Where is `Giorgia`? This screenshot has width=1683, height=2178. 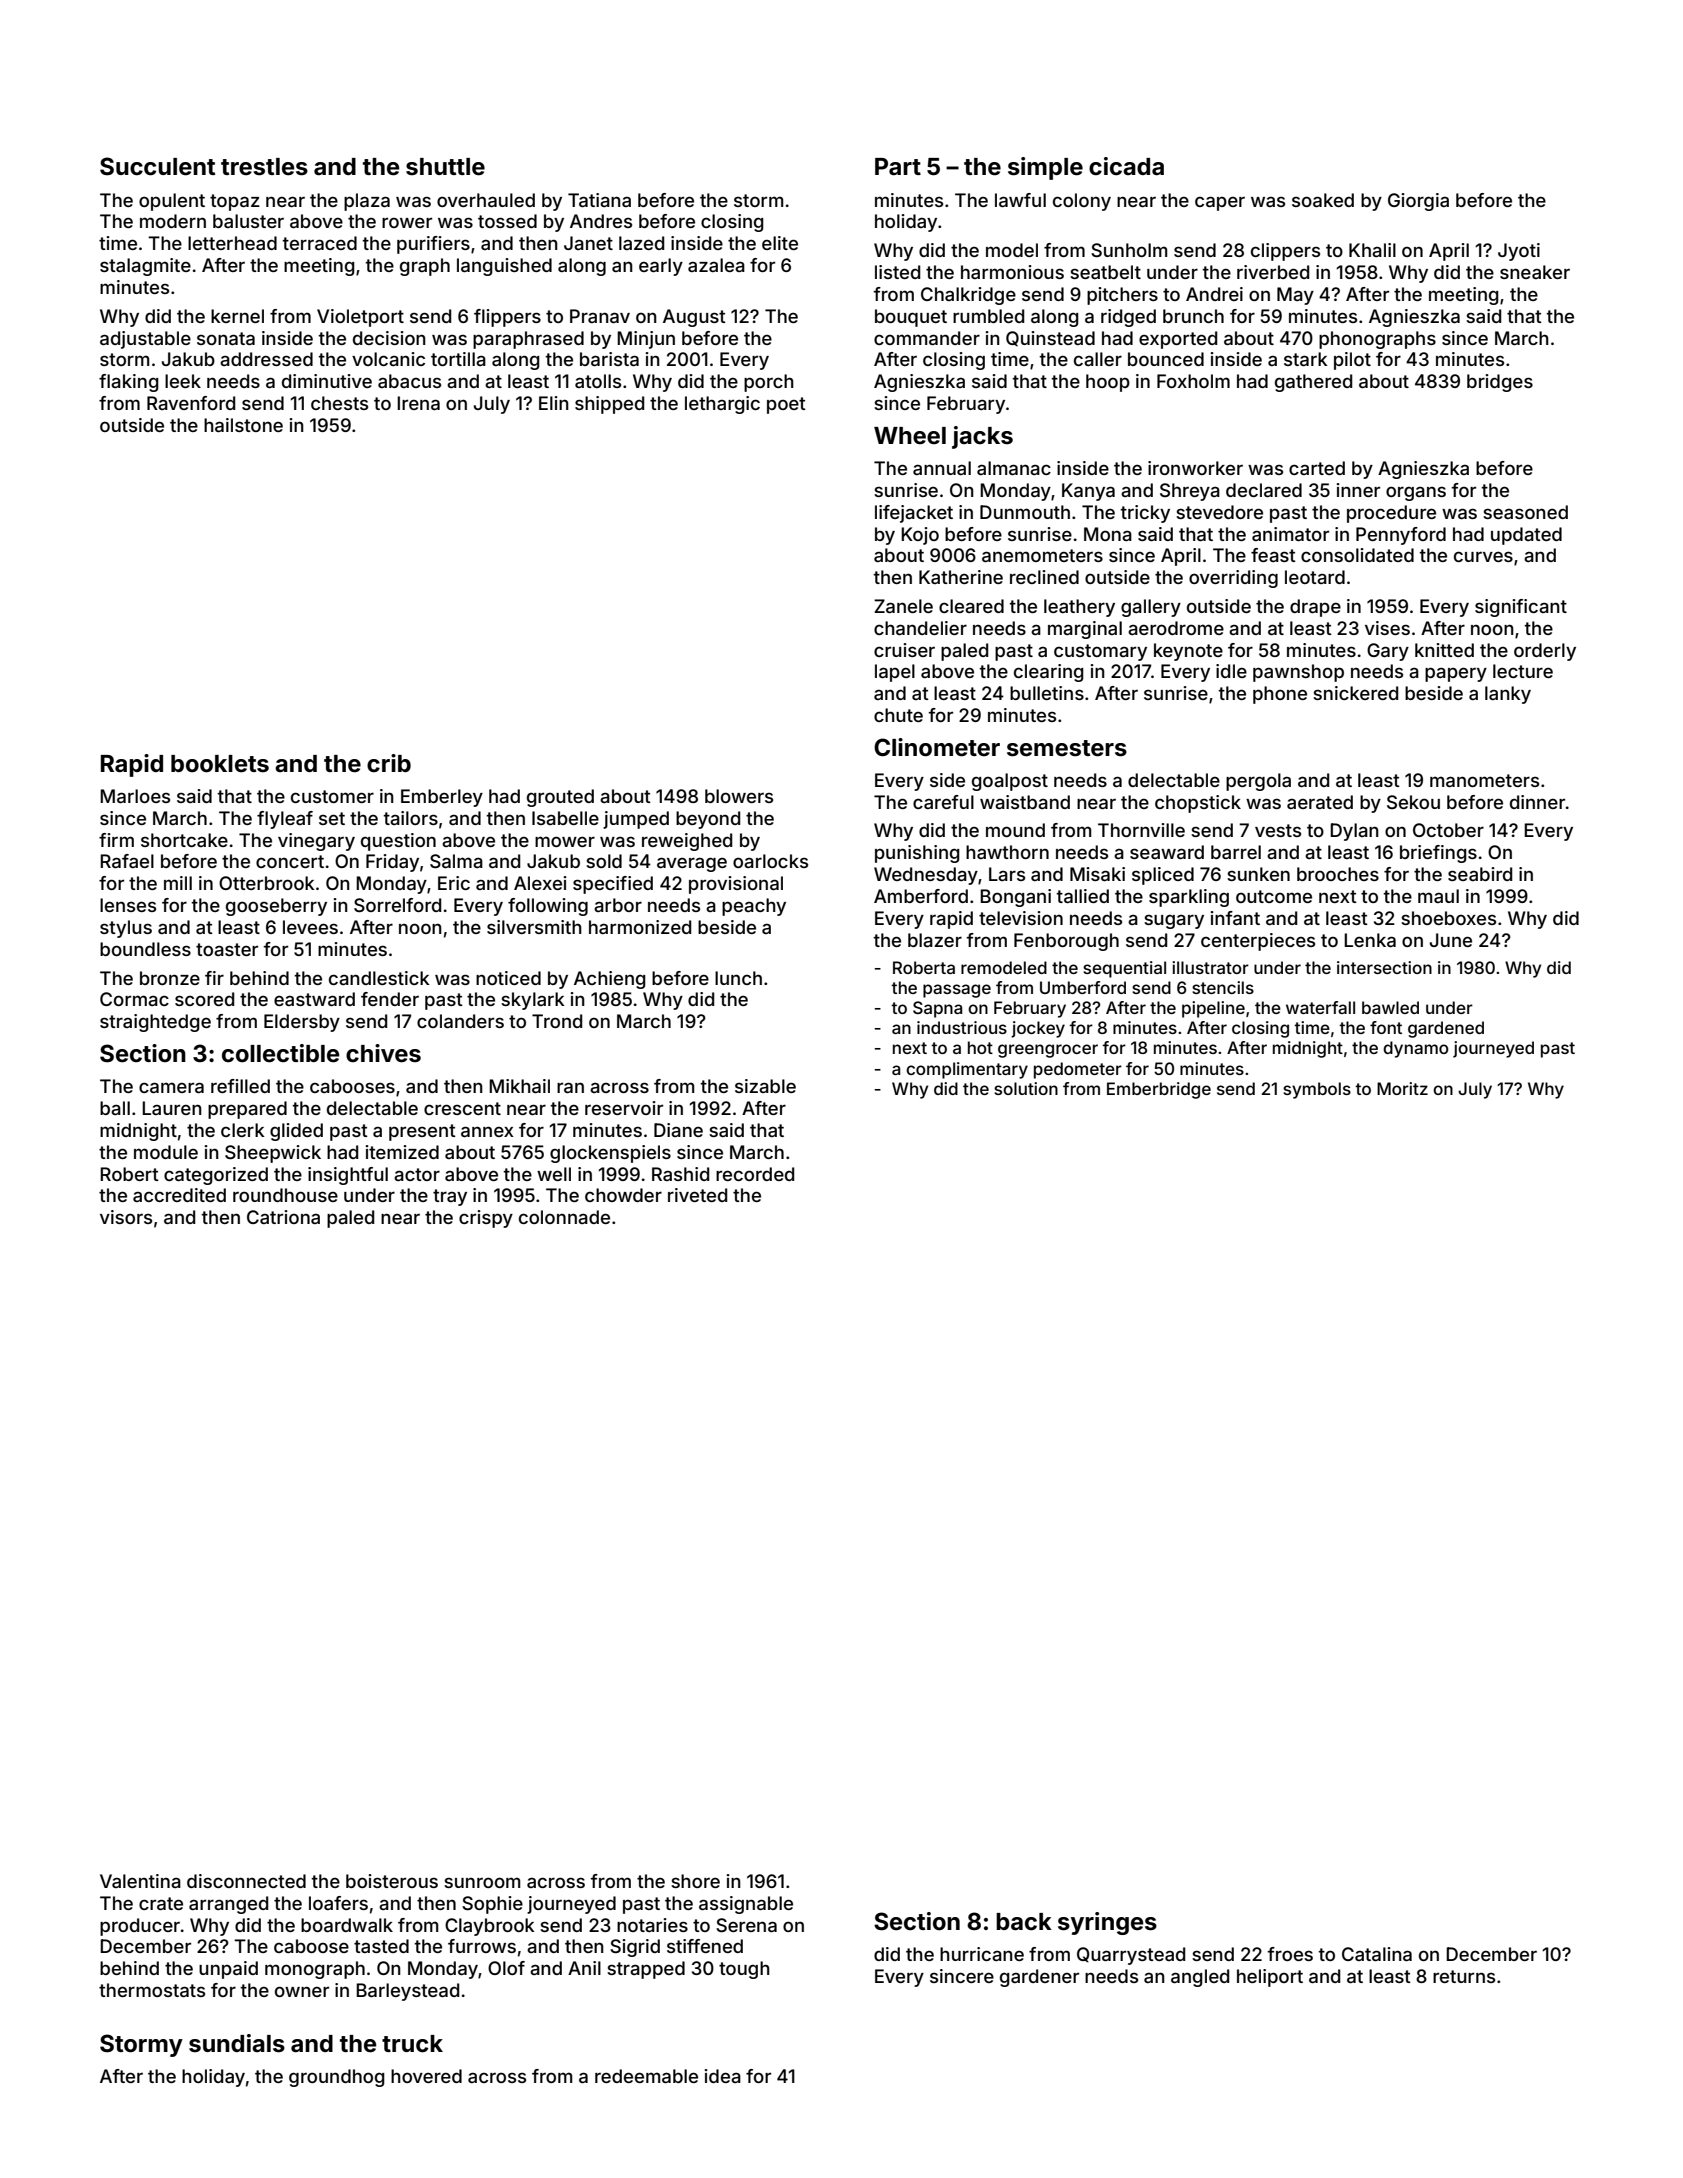
Giorgia is located at coordinates (1418, 202).
